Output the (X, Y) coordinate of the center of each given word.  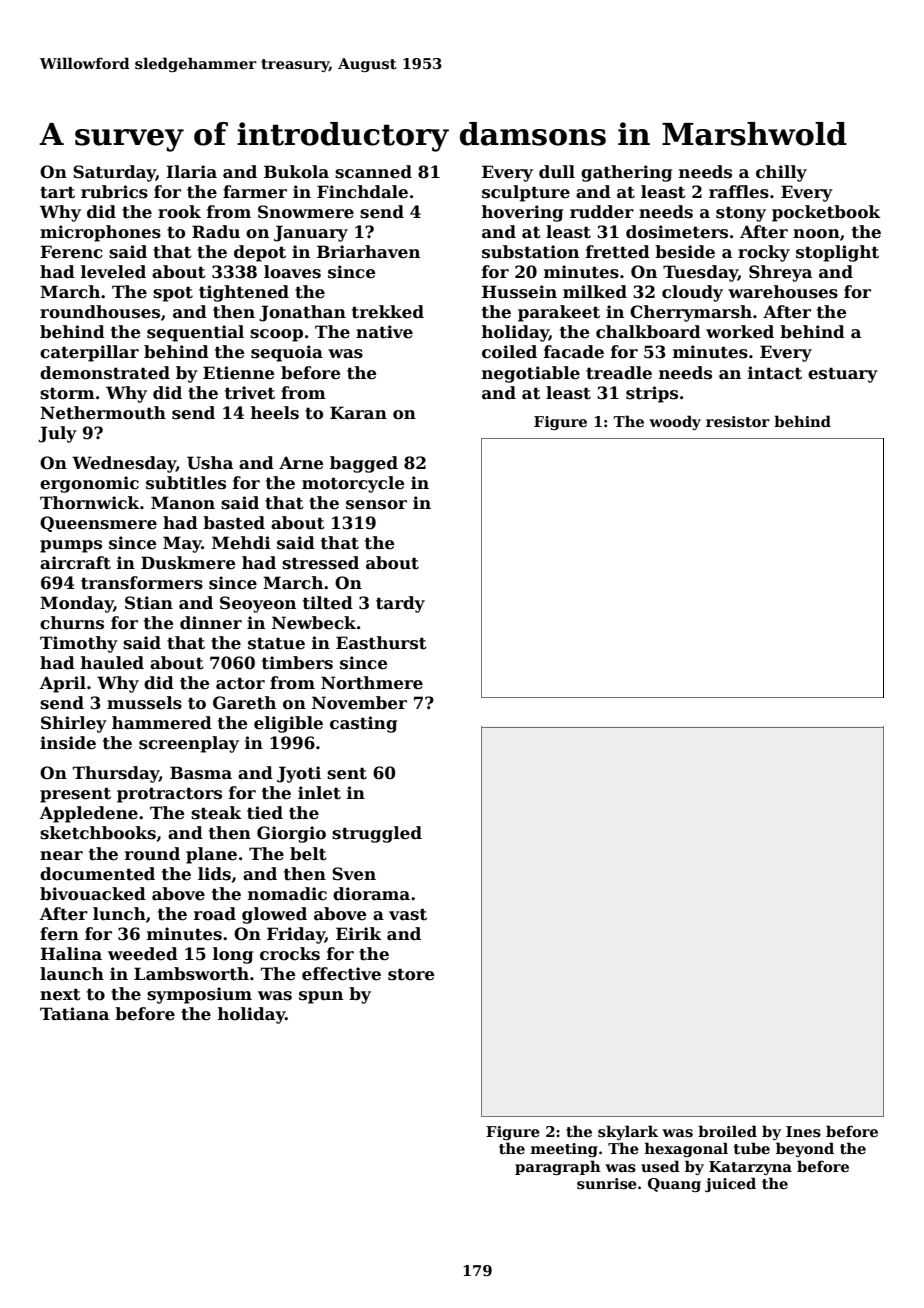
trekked (388, 312)
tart (57, 192)
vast (408, 914)
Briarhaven (368, 252)
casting (363, 724)
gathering (626, 173)
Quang (674, 1185)
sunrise (607, 1184)
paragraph (558, 1167)
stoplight (837, 253)
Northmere (372, 683)
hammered (162, 723)
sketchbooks (98, 833)
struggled (377, 834)
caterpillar (89, 353)
